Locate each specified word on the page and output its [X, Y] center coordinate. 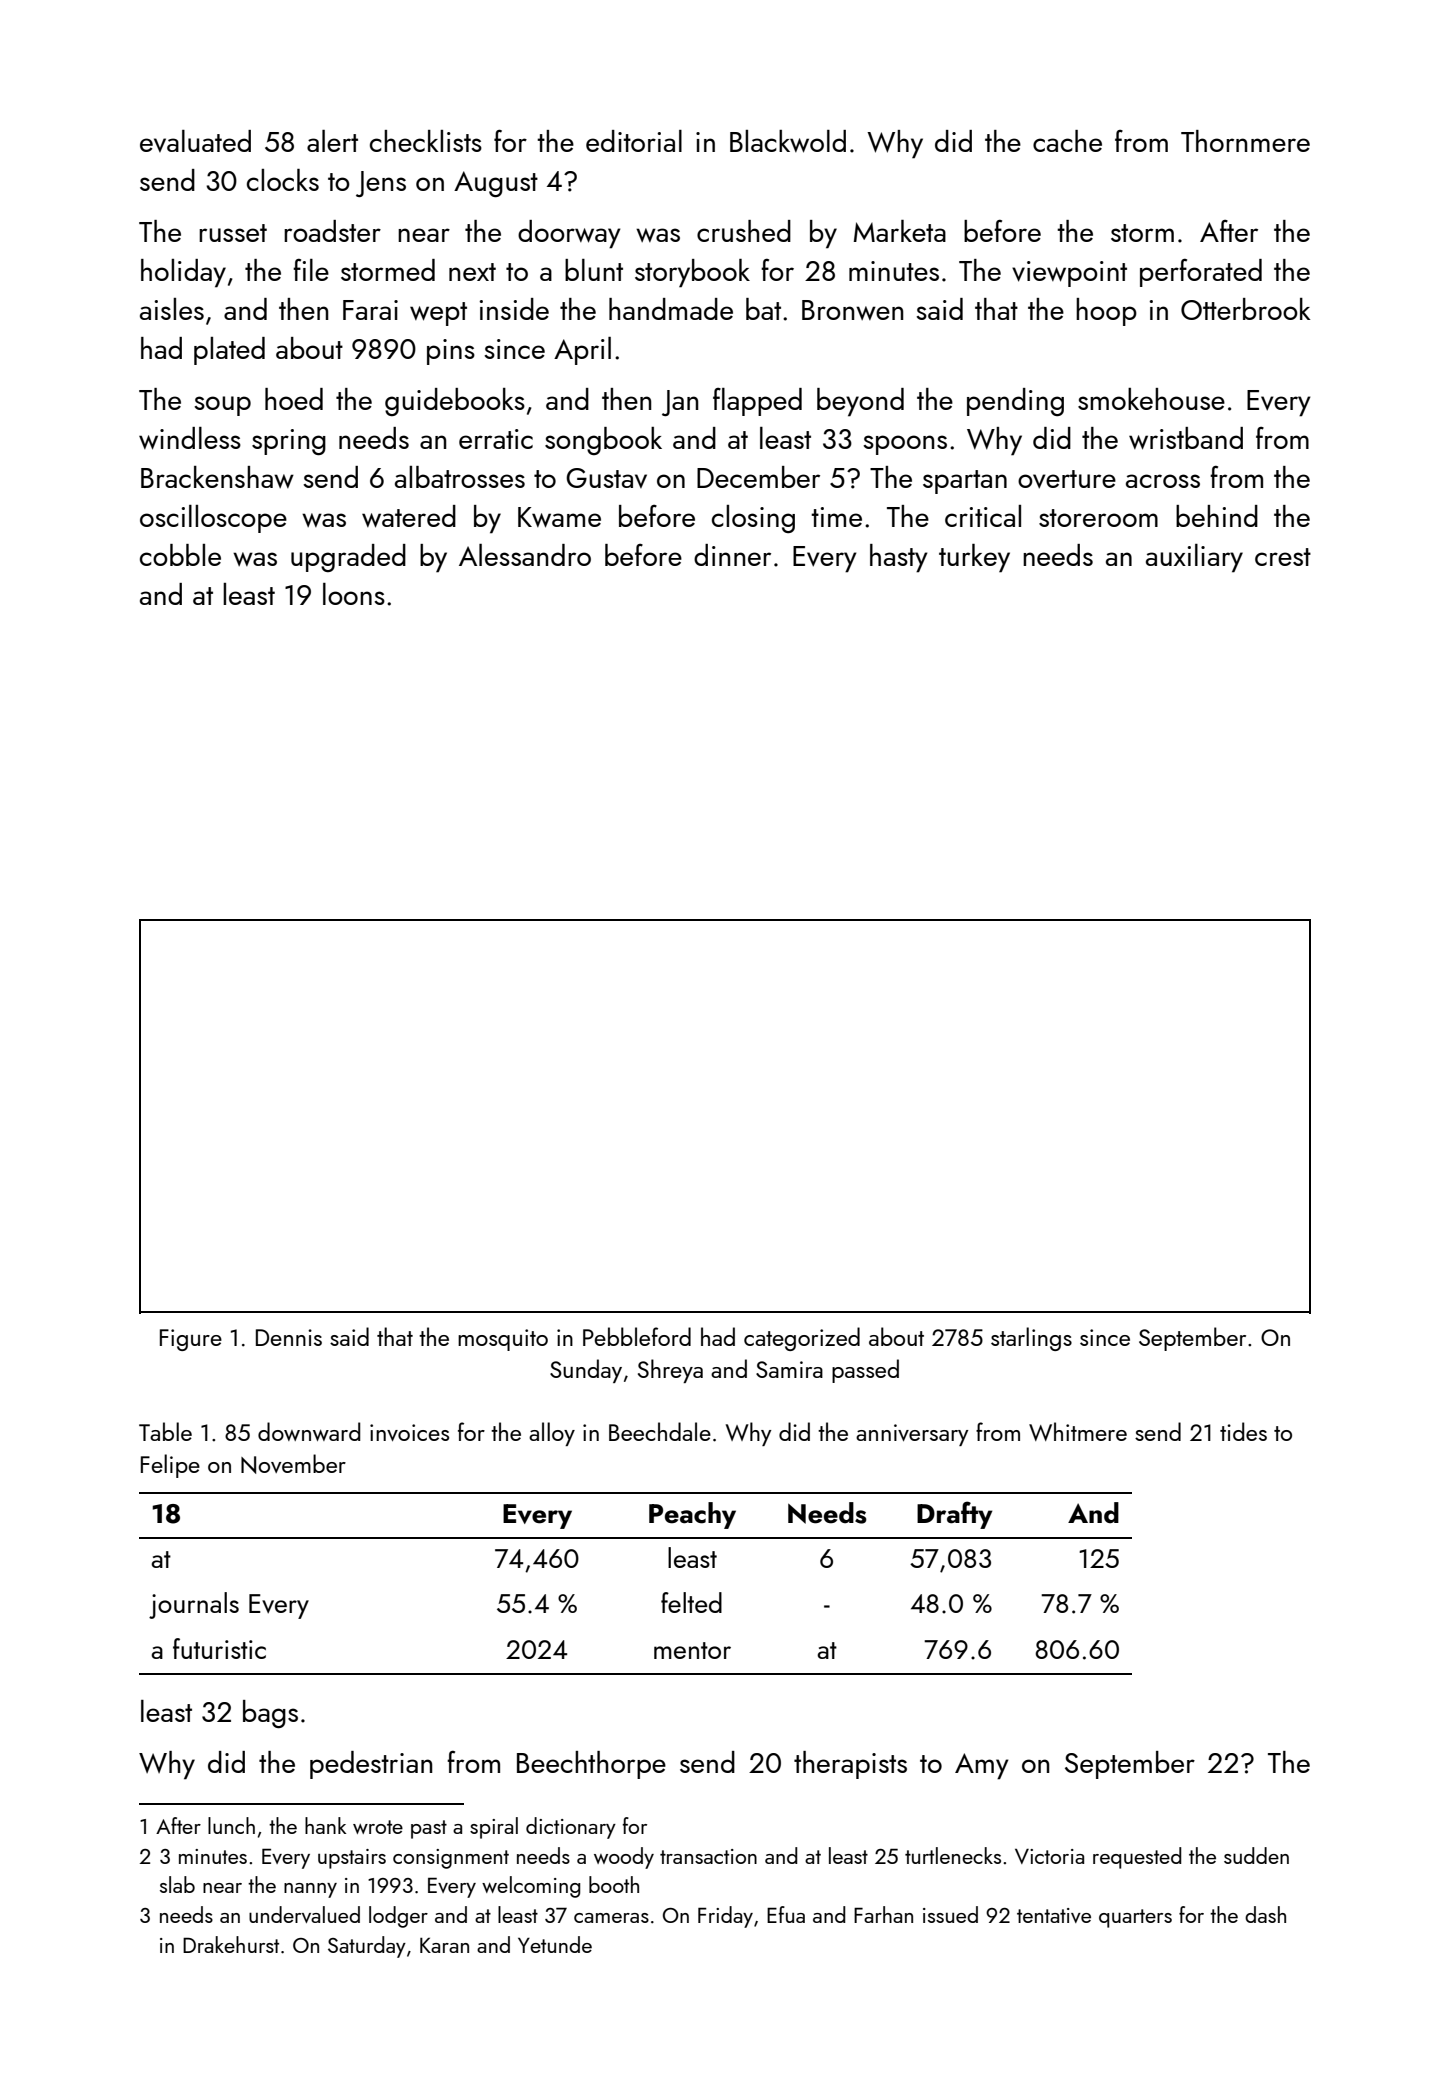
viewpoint [1069, 274]
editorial [634, 141]
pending [1015, 402]
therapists [850, 1765]
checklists [426, 141]
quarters [1135, 1918]
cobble [180, 555]
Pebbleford [637, 1336]
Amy [982, 1766]
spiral [494, 1828]
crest [1283, 557]
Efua [786, 1914]
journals [194, 1605]
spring [289, 442]
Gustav [606, 478]
